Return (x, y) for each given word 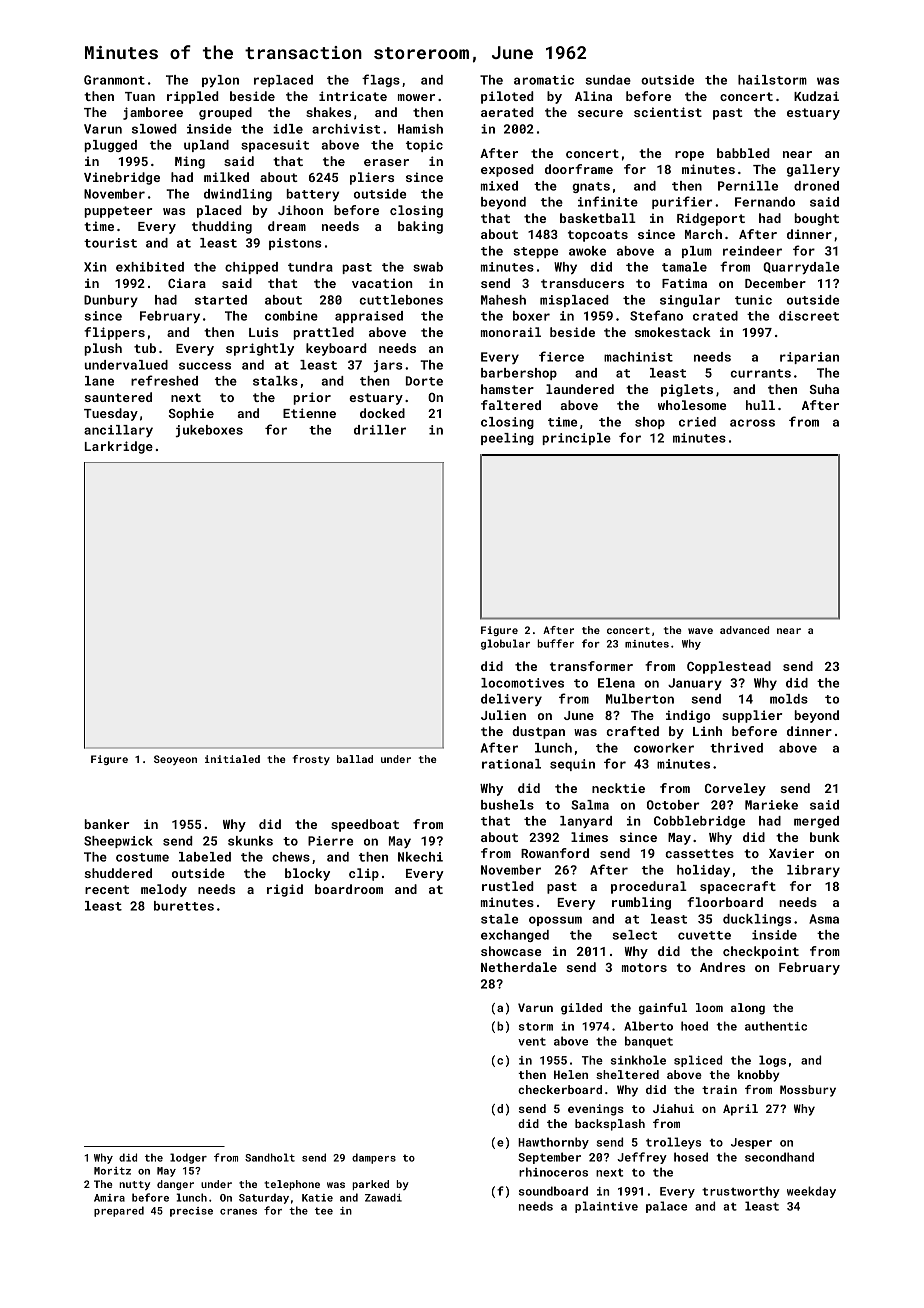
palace (666, 1207)
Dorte (424, 381)
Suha (824, 389)
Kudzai (816, 96)
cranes (238, 1212)
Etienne (309, 413)
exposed (507, 170)
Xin (95, 267)
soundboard (553, 1191)
